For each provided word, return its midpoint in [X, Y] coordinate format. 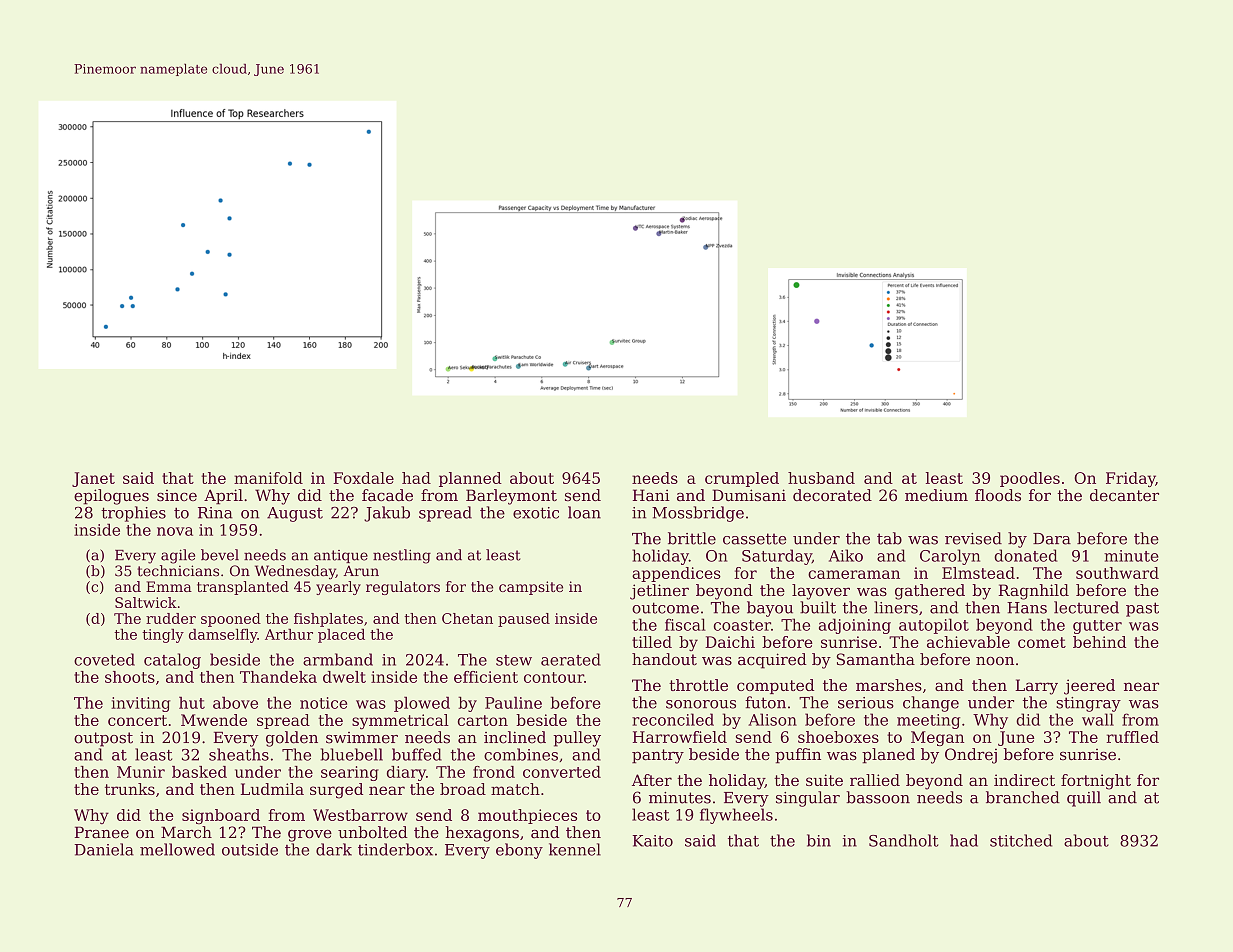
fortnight [1096, 782]
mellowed [177, 849]
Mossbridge [698, 514]
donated [1025, 555]
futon [765, 702]
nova [175, 531]
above [235, 702]
